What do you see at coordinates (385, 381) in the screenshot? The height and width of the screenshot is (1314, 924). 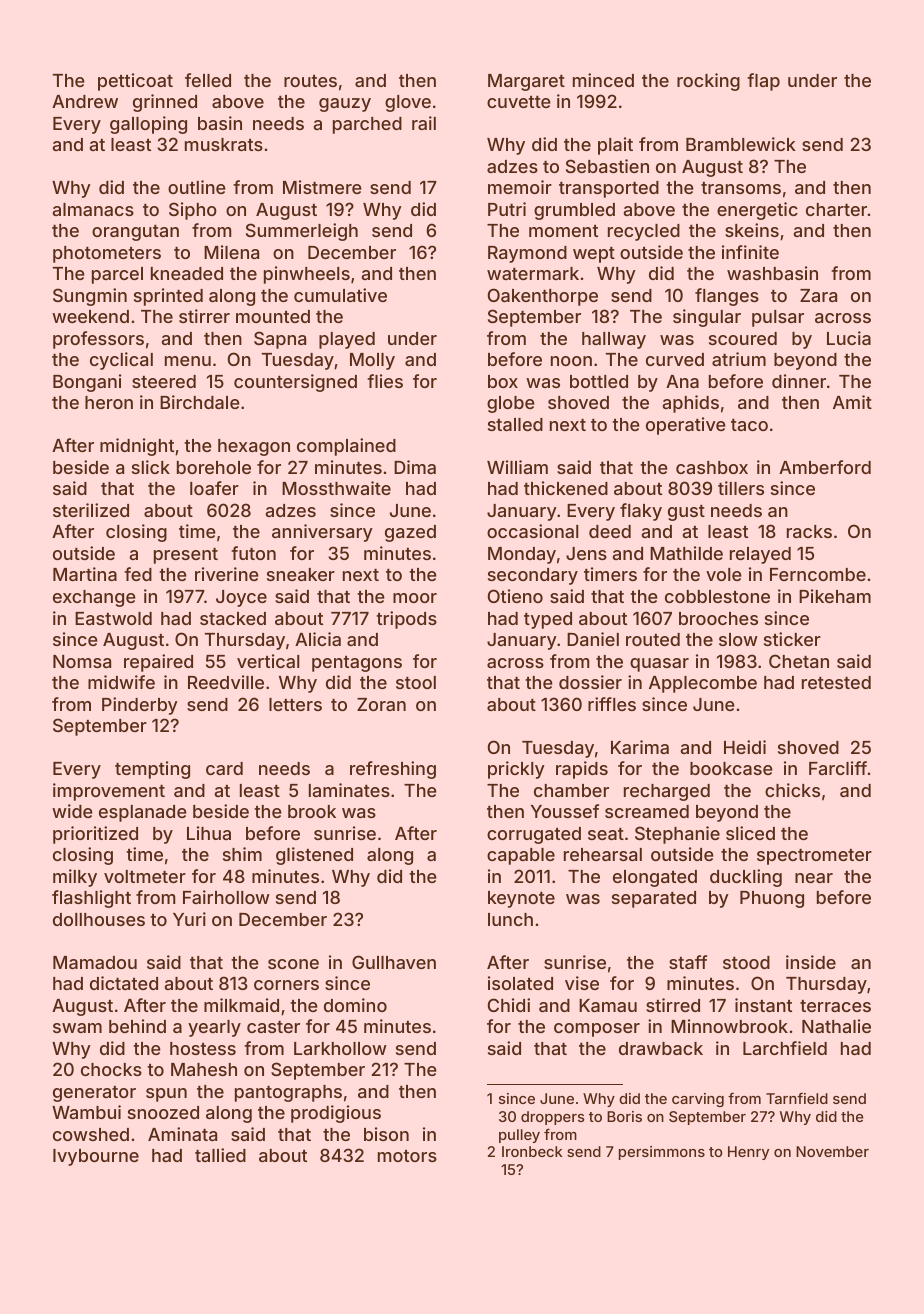 I see `flies` at bounding box center [385, 381].
